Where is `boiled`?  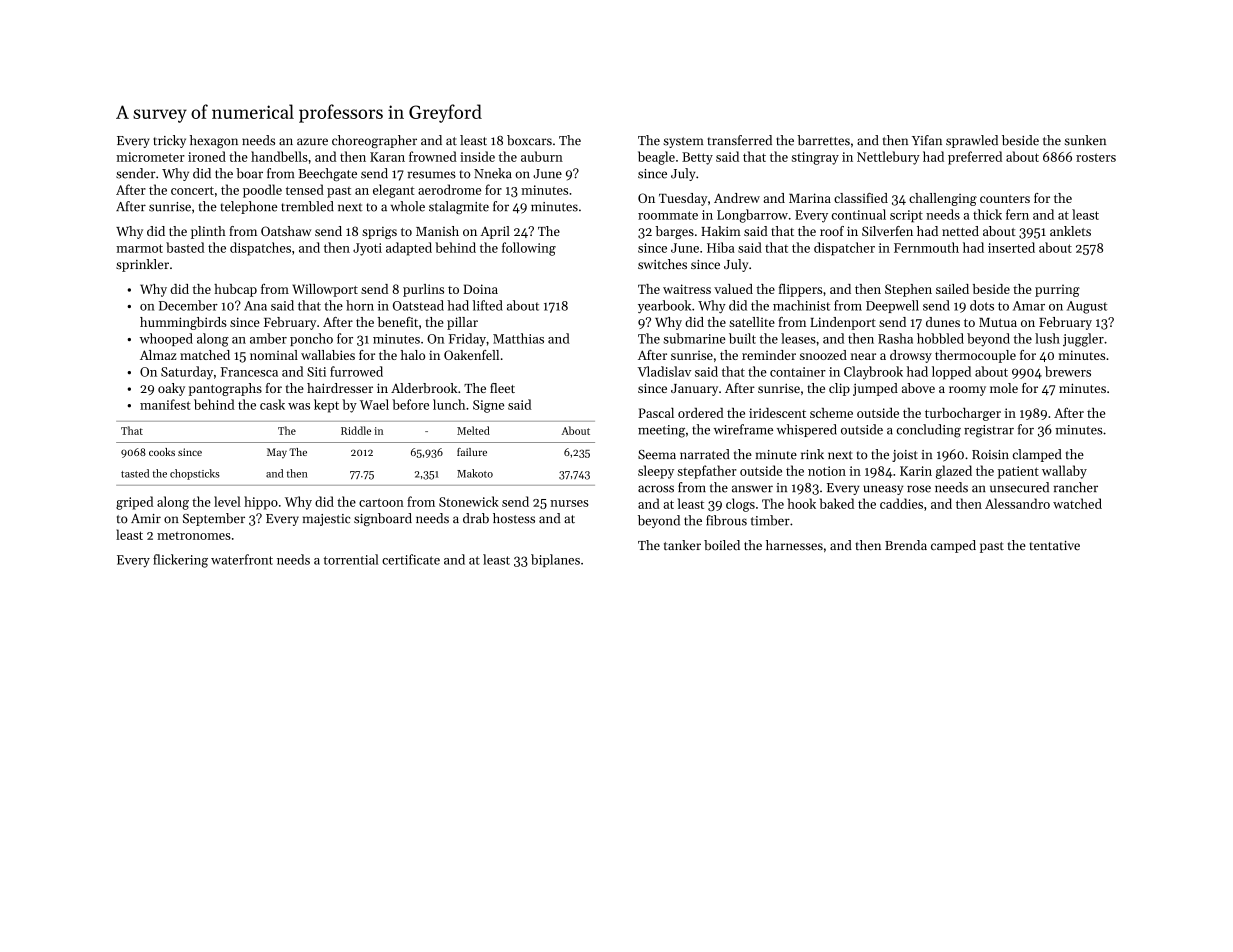 boiled is located at coordinates (722, 545).
